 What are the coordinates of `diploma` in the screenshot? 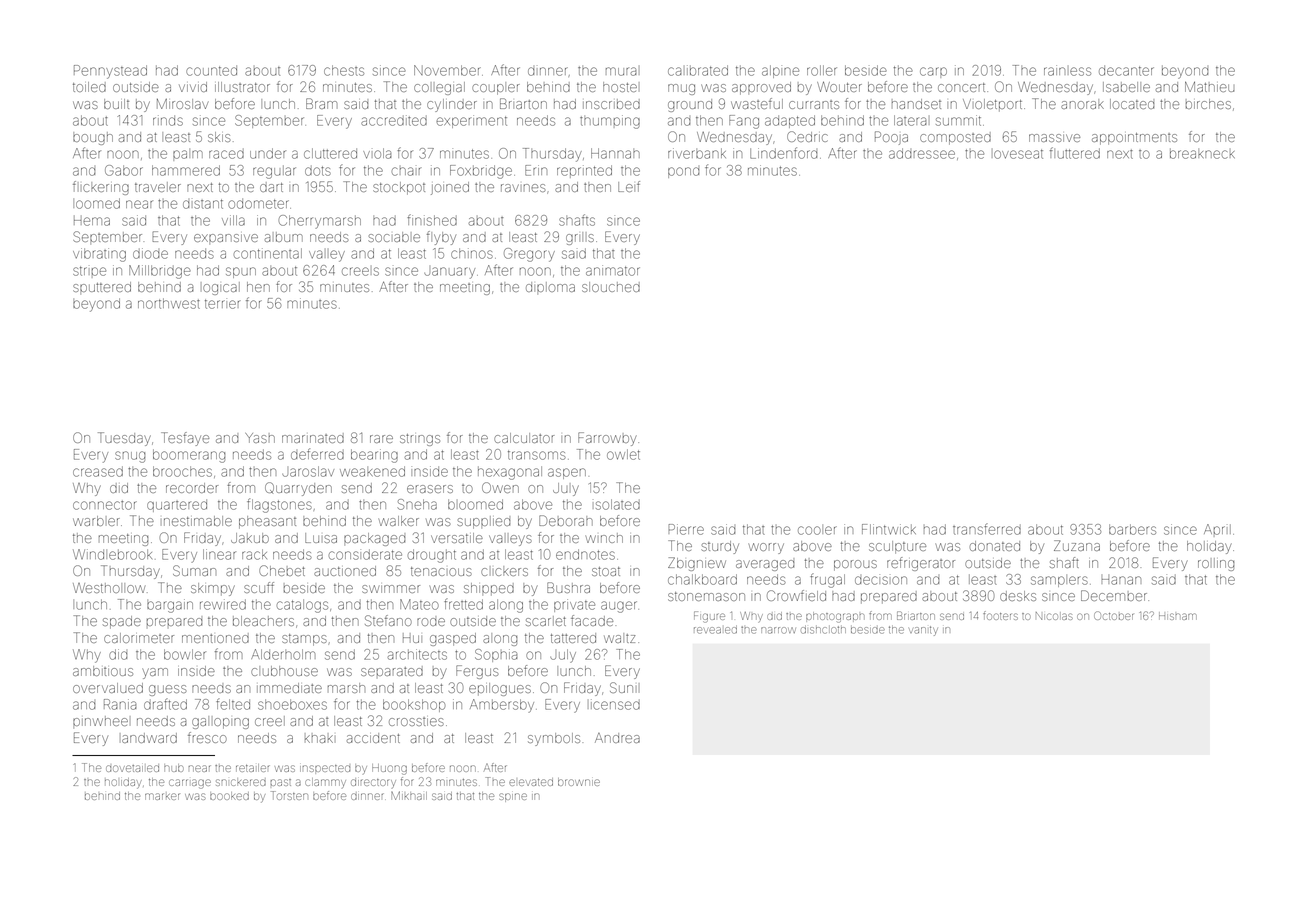 It's located at (550, 288).
